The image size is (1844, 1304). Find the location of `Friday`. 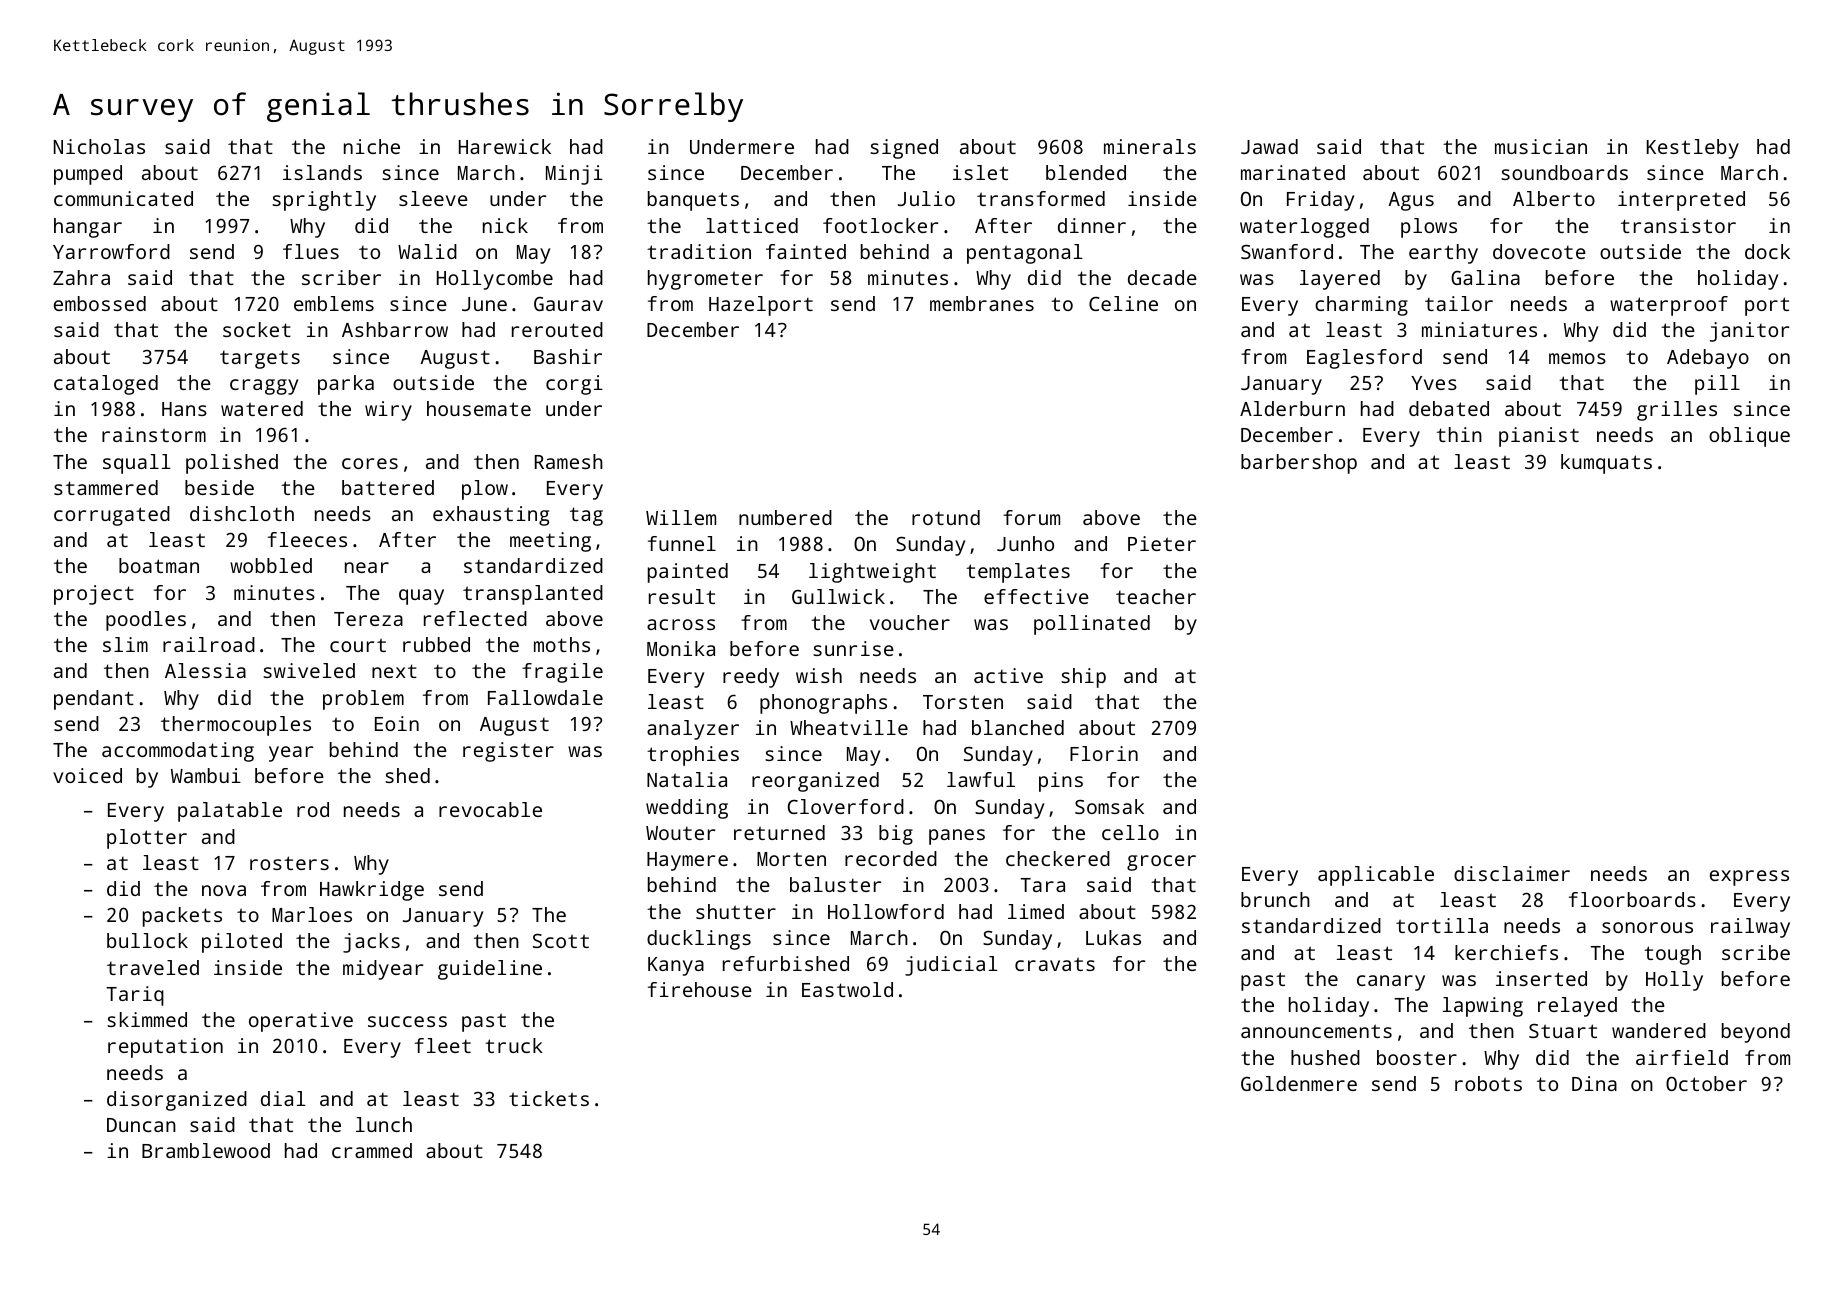

Friday is located at coordinates (1320, 201).
